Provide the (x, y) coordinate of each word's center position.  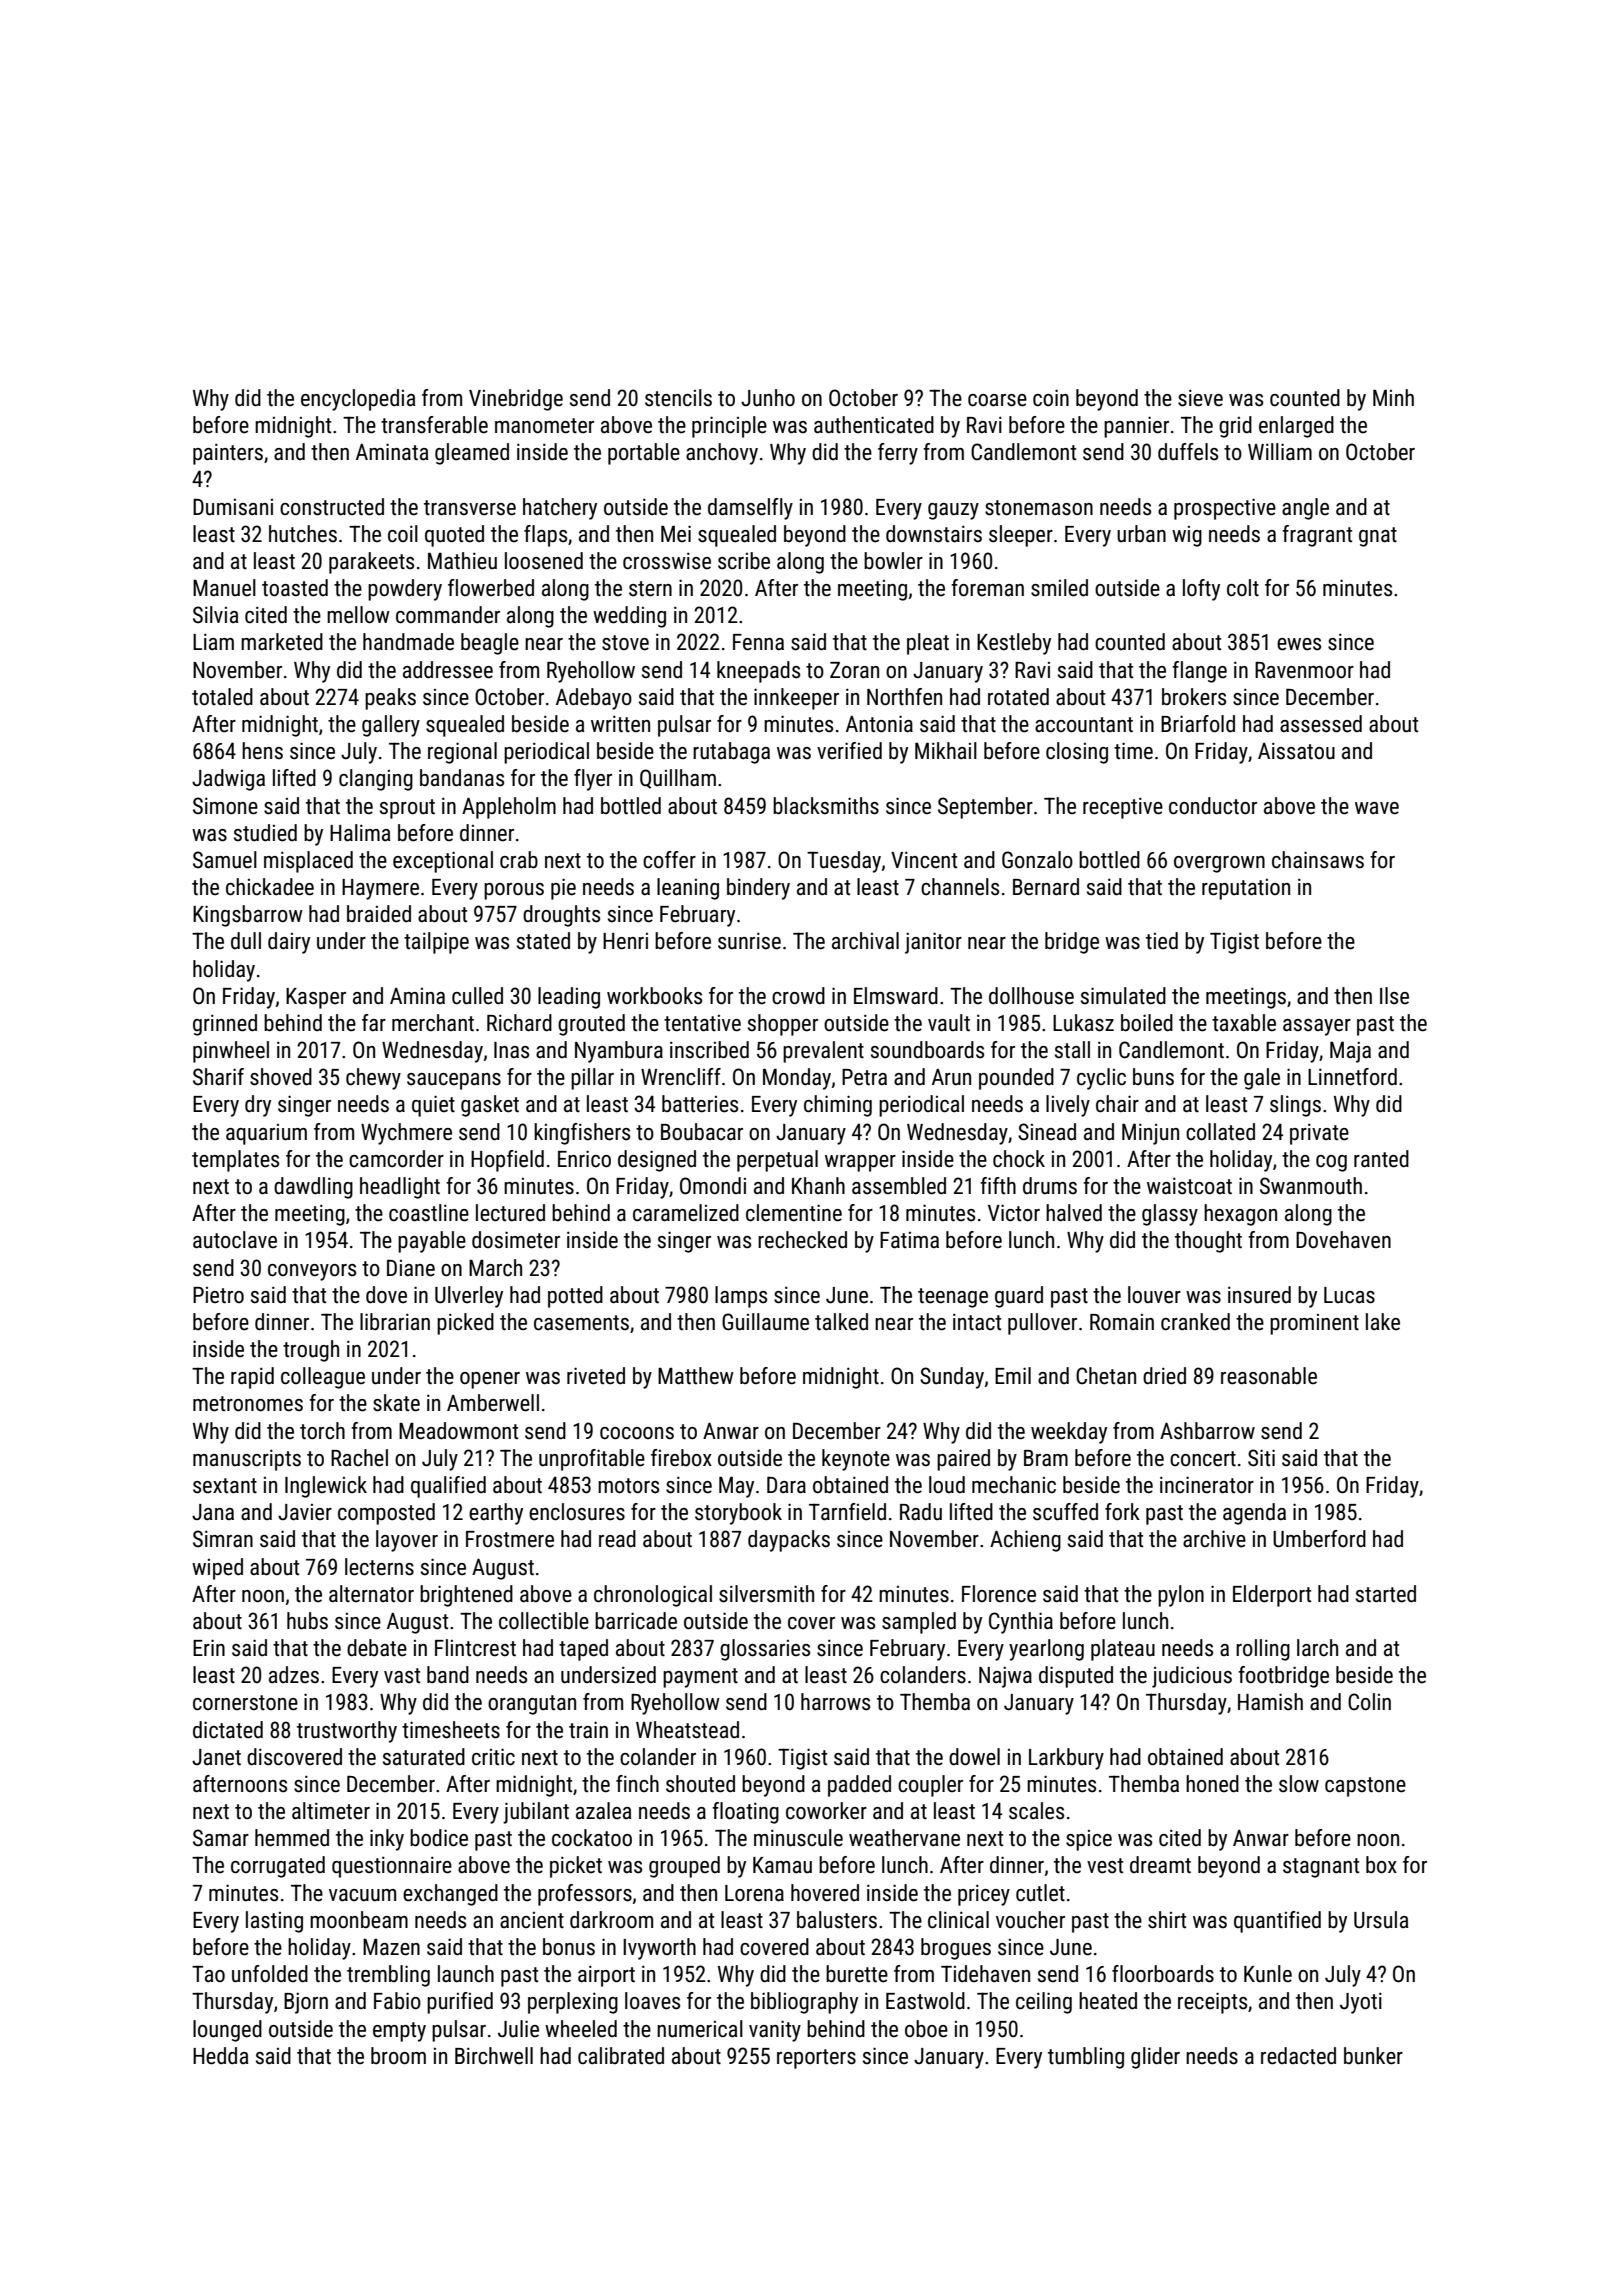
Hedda (221, 2056)
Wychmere (406, 1134)
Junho (768, 398)
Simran (223, 1539)
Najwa (1005, 1677)
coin (1051, 398)
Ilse (1394, 996)
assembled (899, 1186)
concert (1203, 1459)
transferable (434, 425)
